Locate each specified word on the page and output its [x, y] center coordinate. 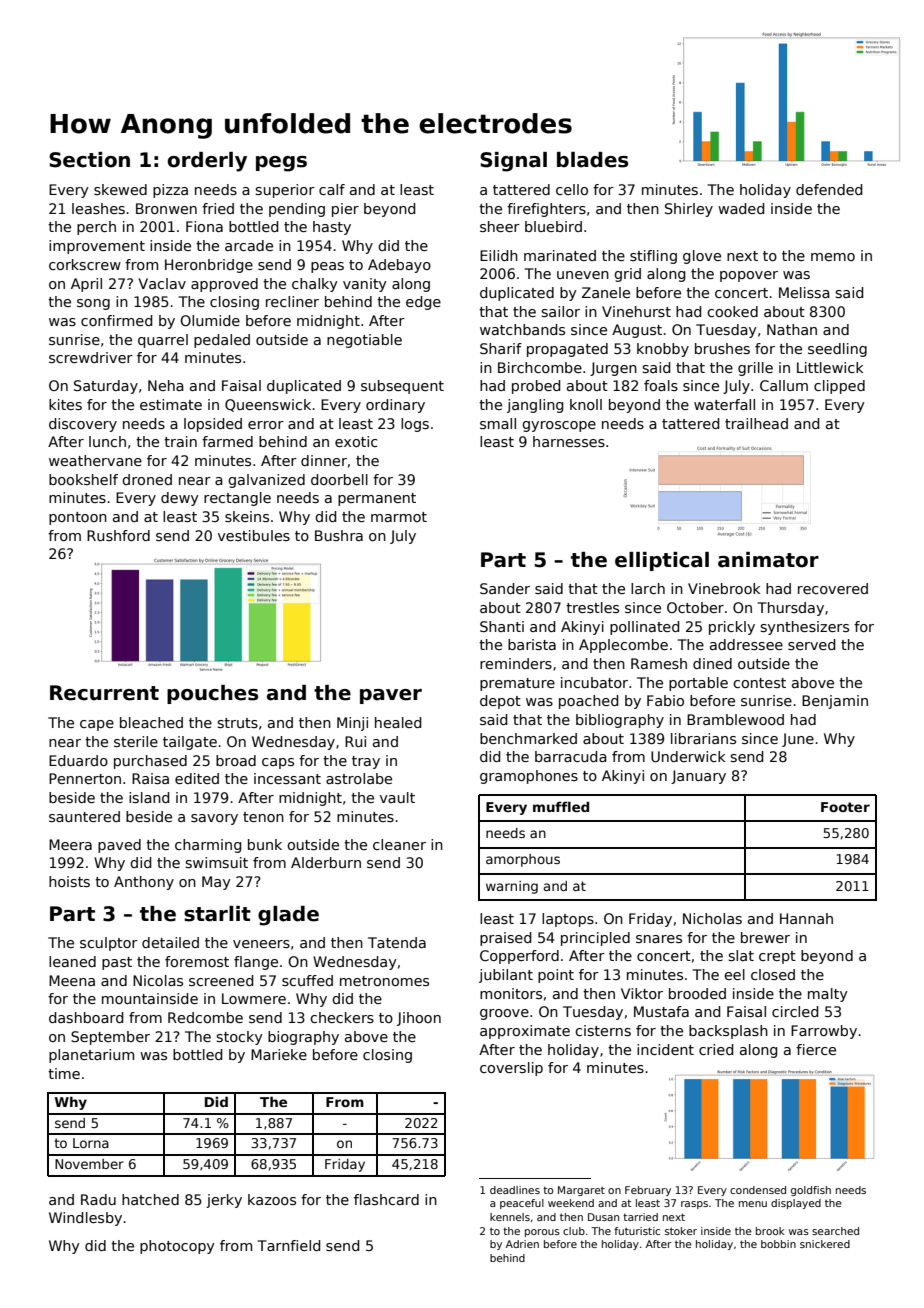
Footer [845, 807]
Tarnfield [289, 1245]
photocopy [177, 1247]
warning [512, 887]
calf [332, 189]
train [180, 441]
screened [221, 980]
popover [749, 276]
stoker [681, 1231]
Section [89, 160]
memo [833, 257]
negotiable [364, 341]
